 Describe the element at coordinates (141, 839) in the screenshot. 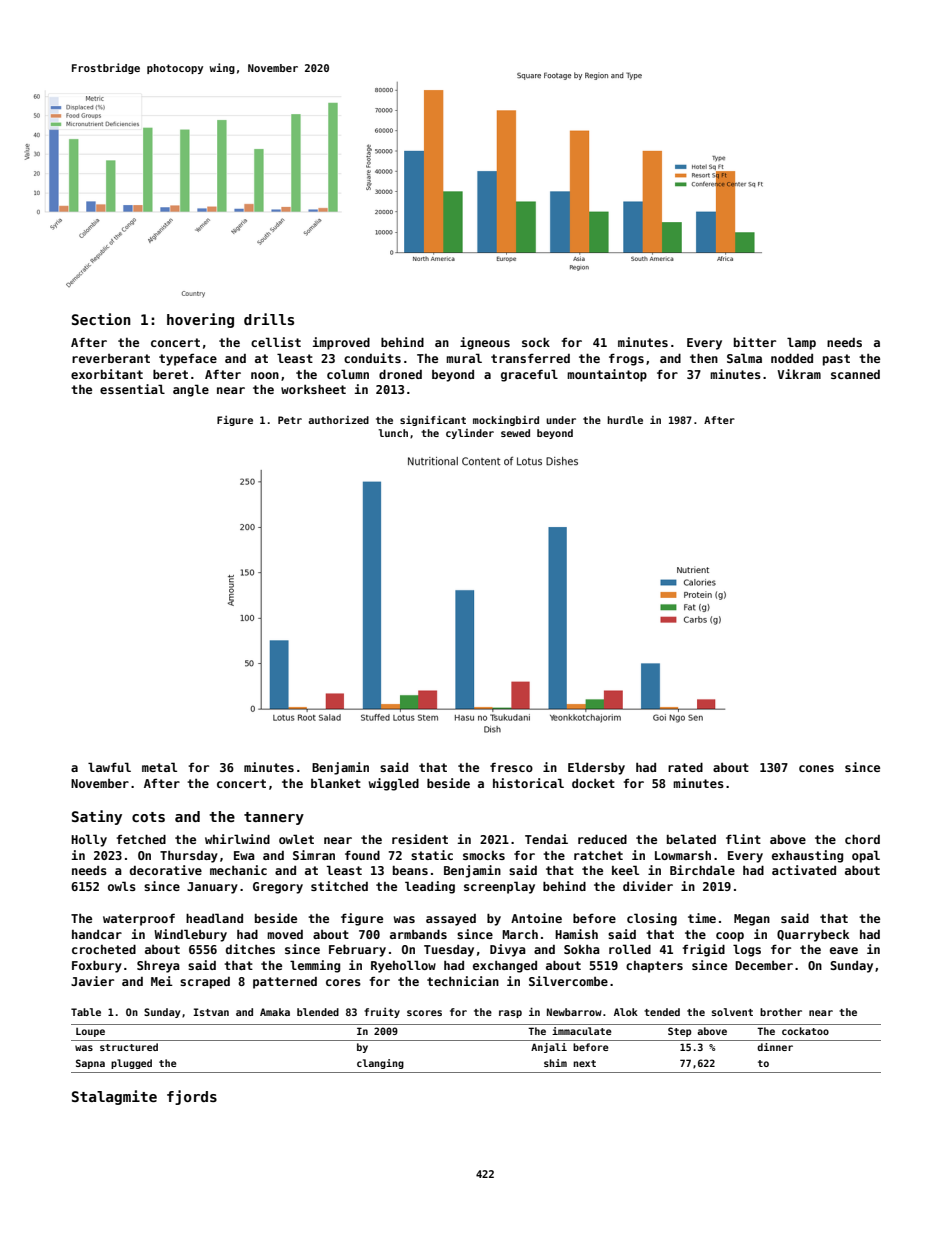

I see `fetched` at that location.
